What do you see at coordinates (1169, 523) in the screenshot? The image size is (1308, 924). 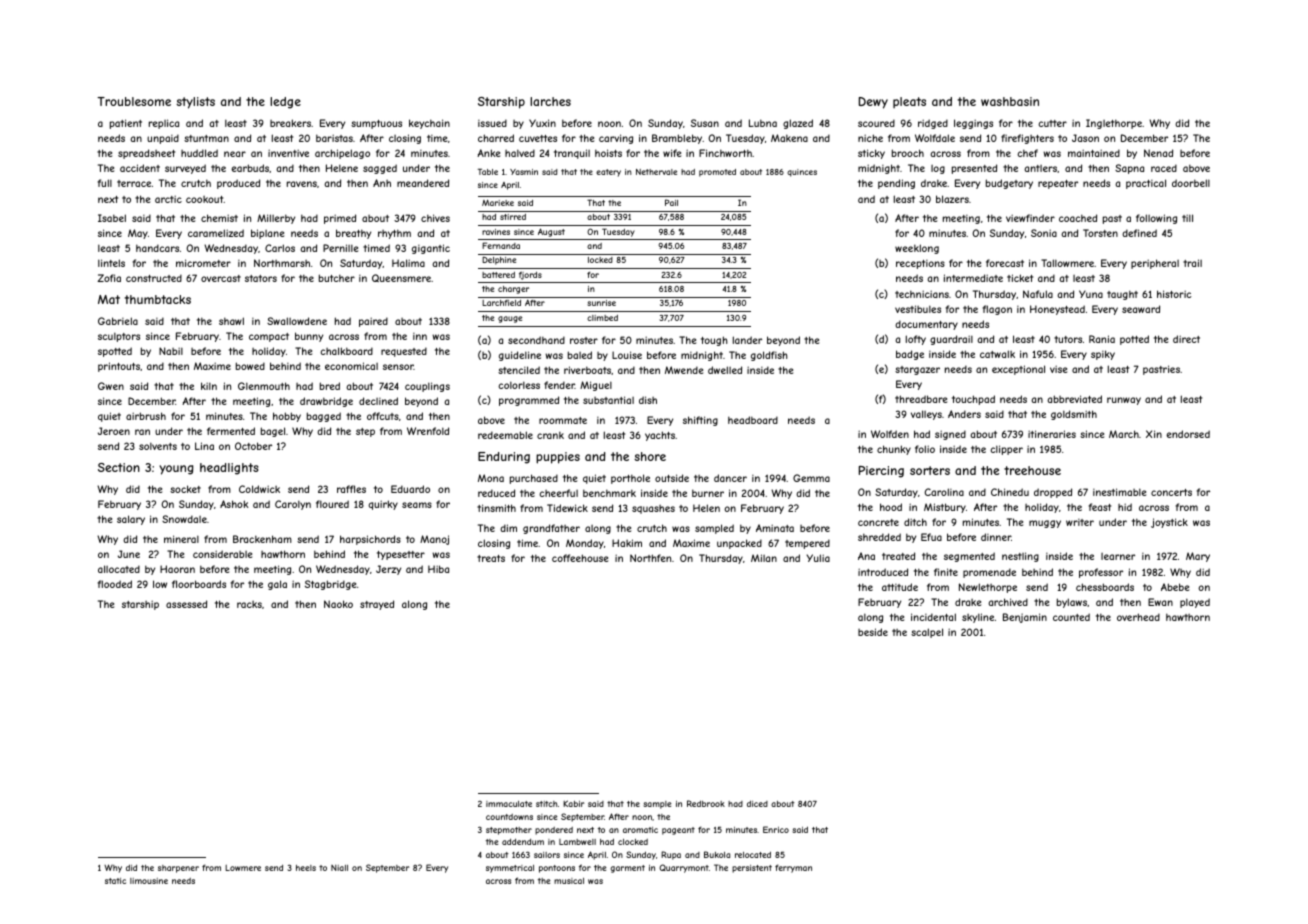 I see `joystick` at bounding box center [1169, 523].
